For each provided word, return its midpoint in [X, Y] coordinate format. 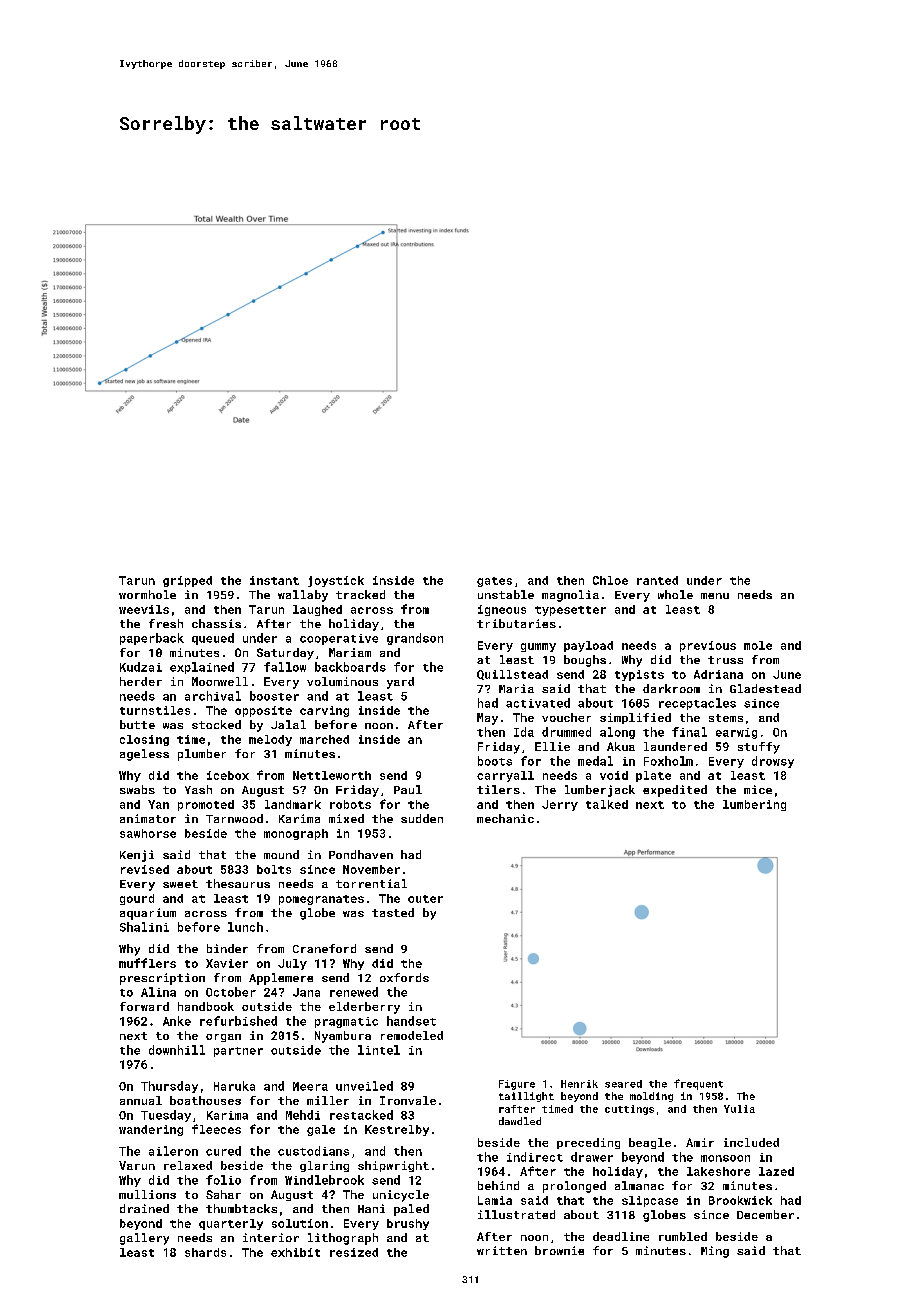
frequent [698, 1084]
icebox [228, 775]
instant [274, 580]
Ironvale [408, 1100]
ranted [657, 580]
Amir [700, 1142]
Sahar [223, 1194]
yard [400, 683]
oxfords [404, 977]
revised [145, 869]
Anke [177, 1021]
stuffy [759, 748]
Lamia [495, 1200]
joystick [336, 581]
